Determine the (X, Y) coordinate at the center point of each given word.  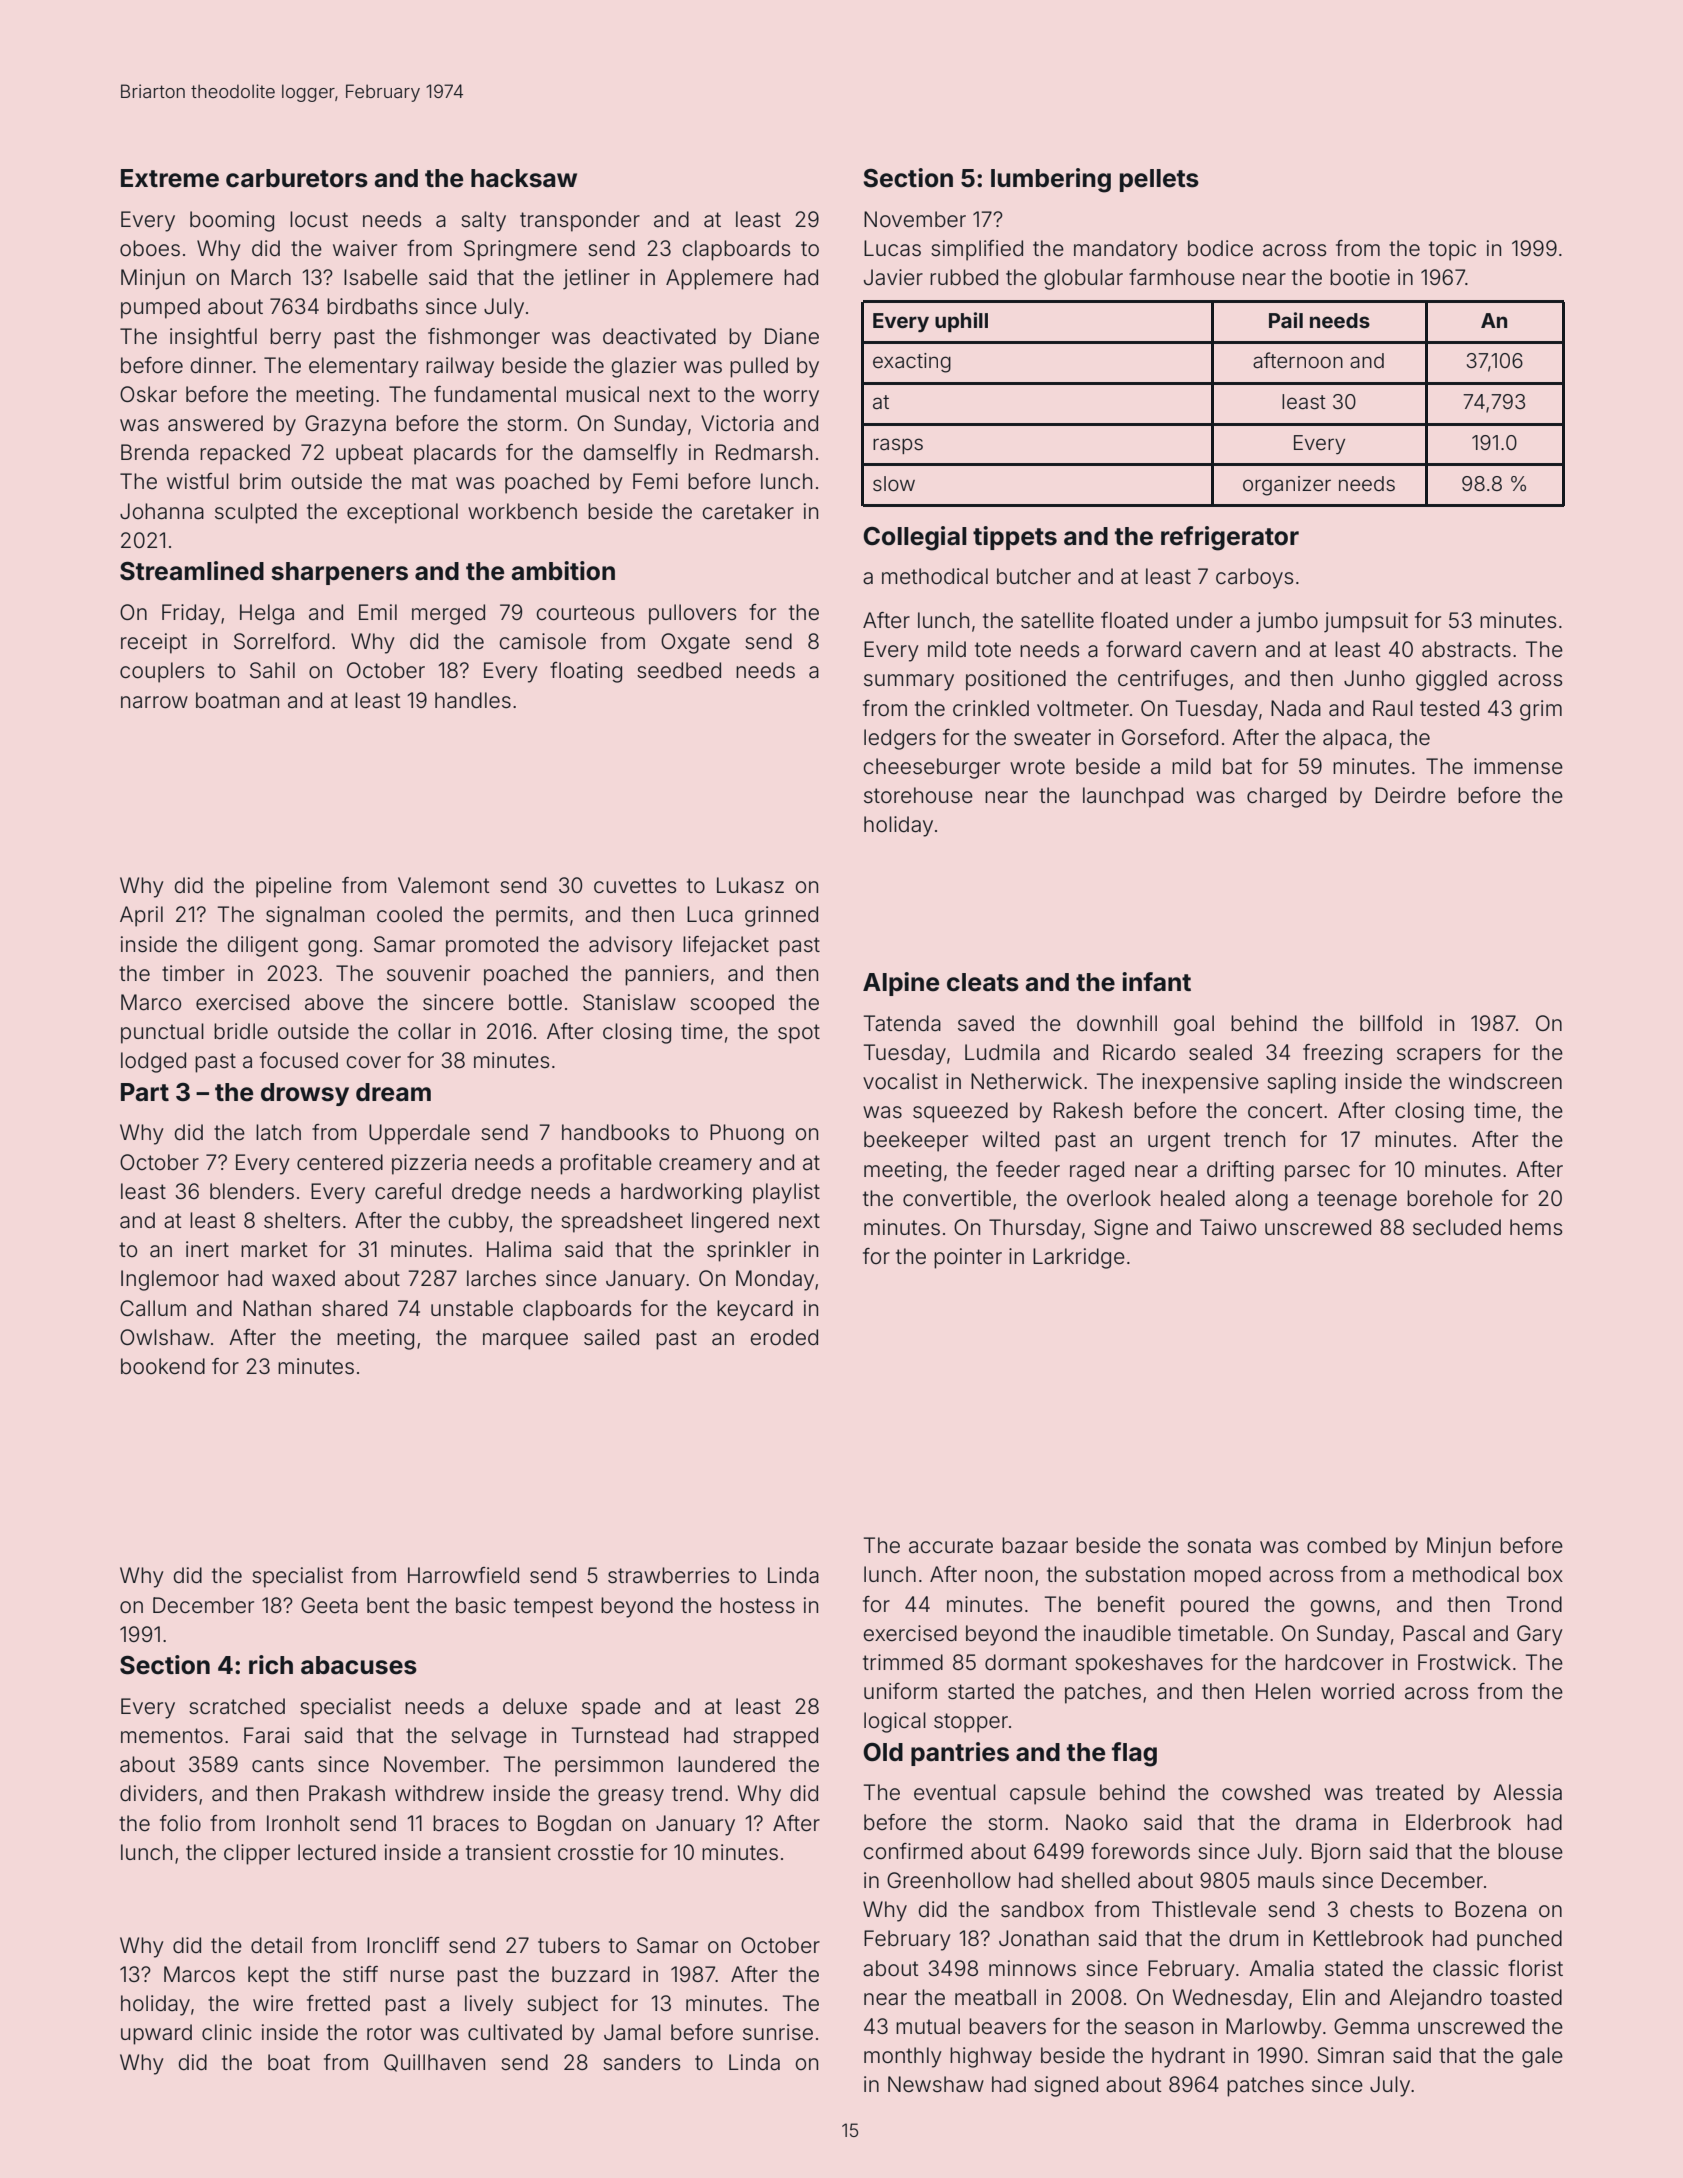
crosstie (596, 1852)
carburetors (297, 178)
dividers (158, 1793)
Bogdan (574, 1825)
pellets (1159, 180)
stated (1354, 1968)
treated (1409, 1792)
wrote (1037, 767)
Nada (1296, 708)
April (141, 916)
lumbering (1051, 180)
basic (481, 1605)
